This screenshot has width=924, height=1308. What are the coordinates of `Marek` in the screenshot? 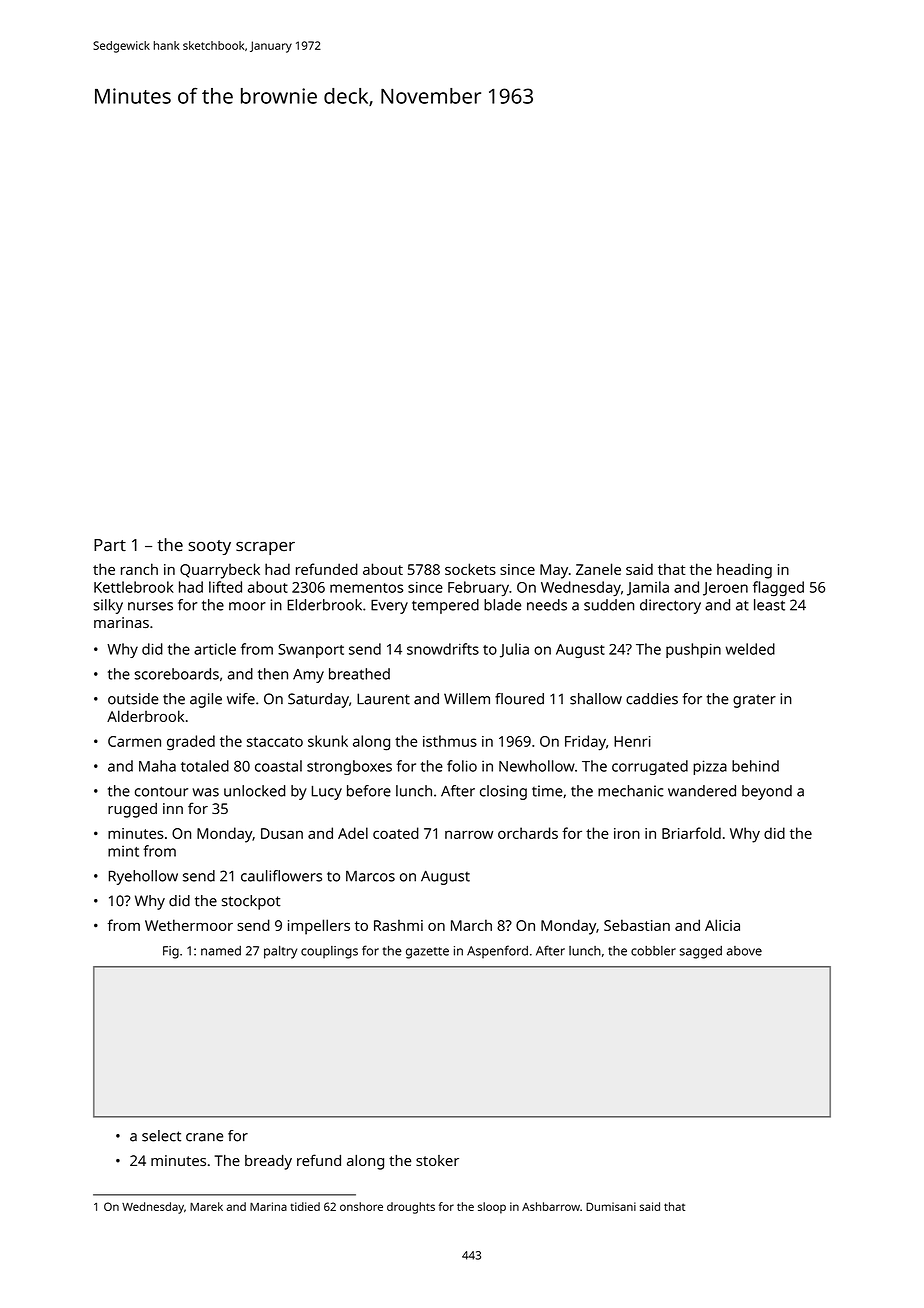 It's located at (206, 1206).
